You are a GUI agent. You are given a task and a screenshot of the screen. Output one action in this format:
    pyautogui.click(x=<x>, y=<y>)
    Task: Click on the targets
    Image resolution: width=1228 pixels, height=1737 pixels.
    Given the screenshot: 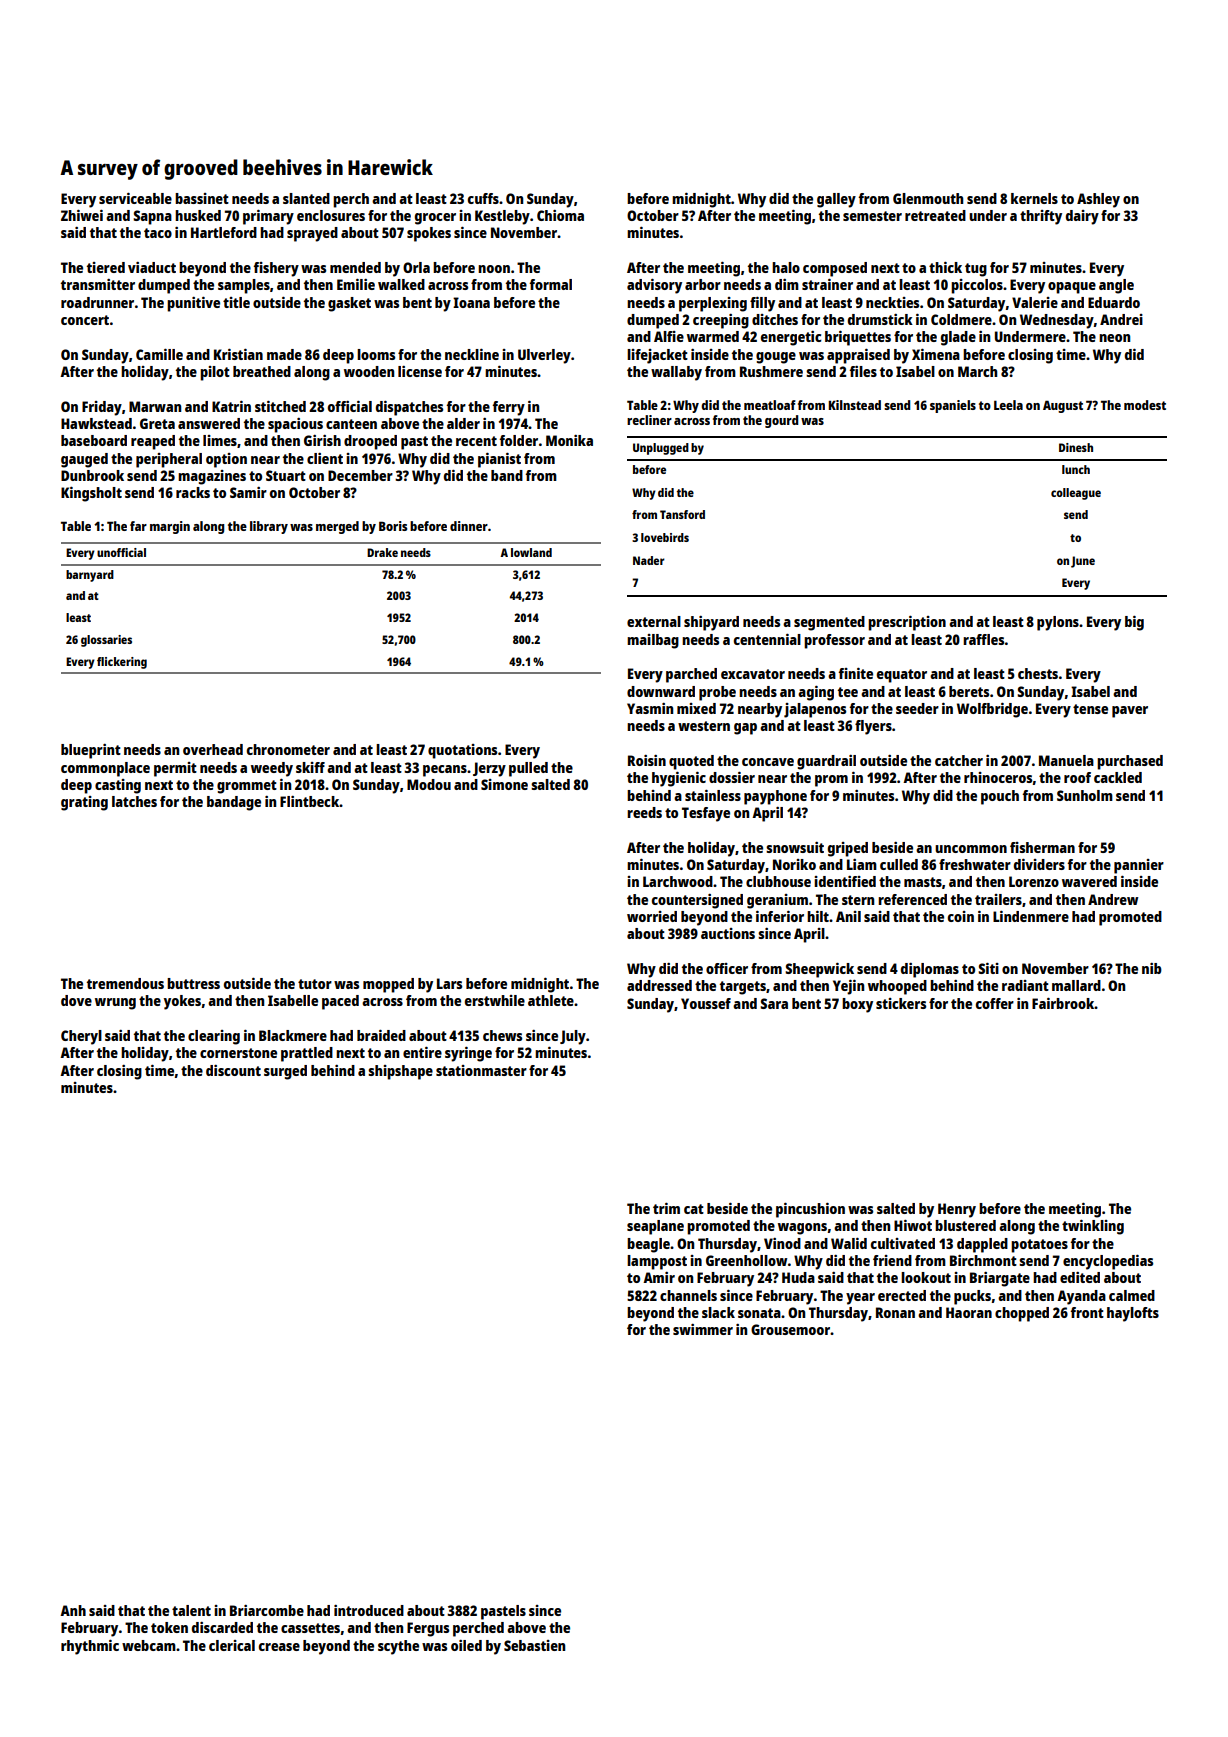 What is the action you would take?
    pyautogui.click(x=743, y=988)
